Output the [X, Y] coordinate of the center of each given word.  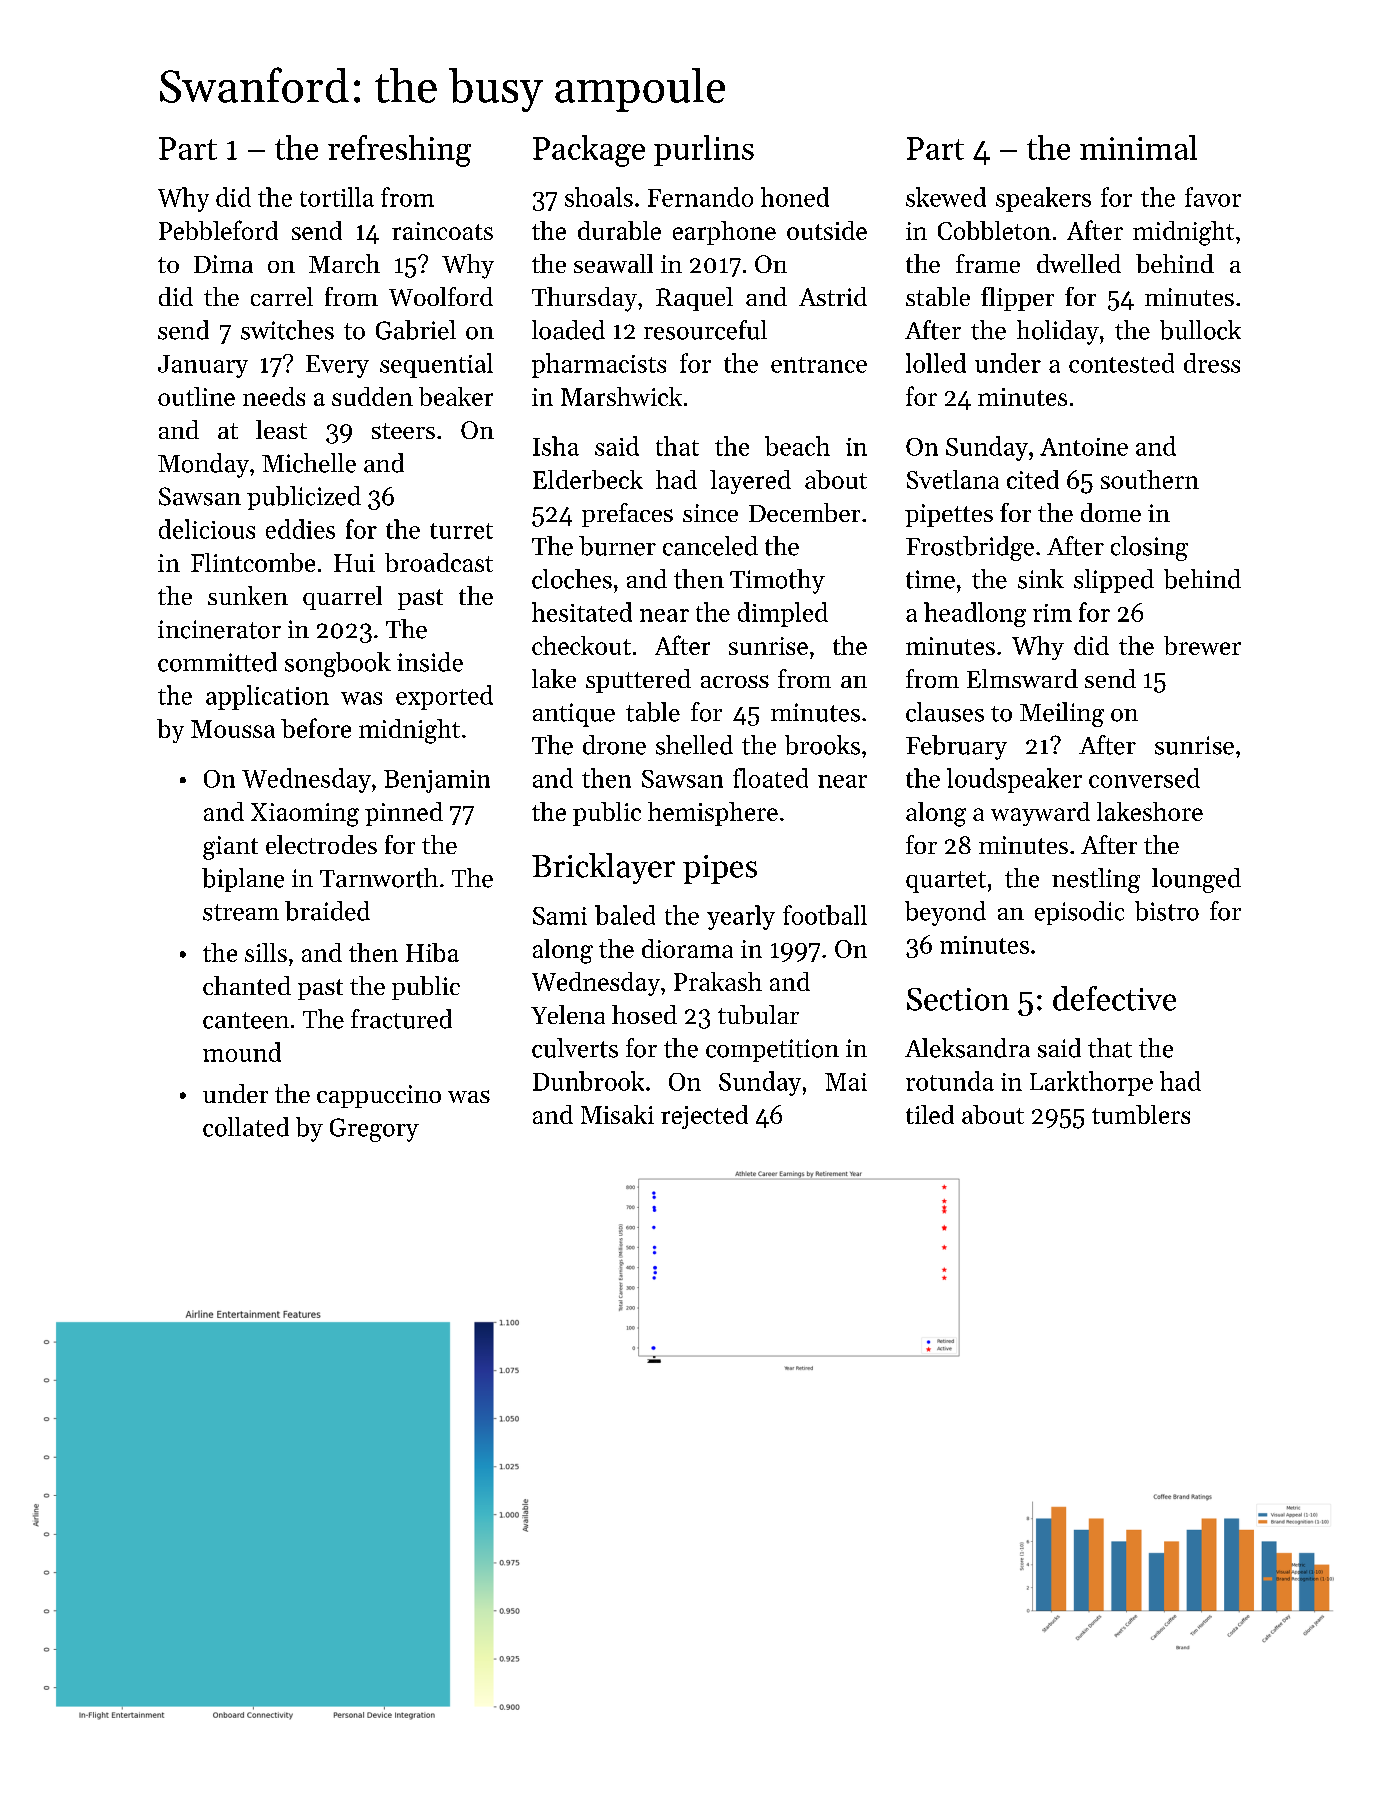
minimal [1138, 147]
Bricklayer [603, 868]
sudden [372, 396]
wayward [1040, 814]
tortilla [337, 197]
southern [1150, 479]
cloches [572, 579]
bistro [1167, 911]
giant [230, 848]
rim [1052, 613]
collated [246, 1127]
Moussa [233, 729]
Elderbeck [588, 479]
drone [614, 745]
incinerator [219, 629]
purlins [704, 150]
